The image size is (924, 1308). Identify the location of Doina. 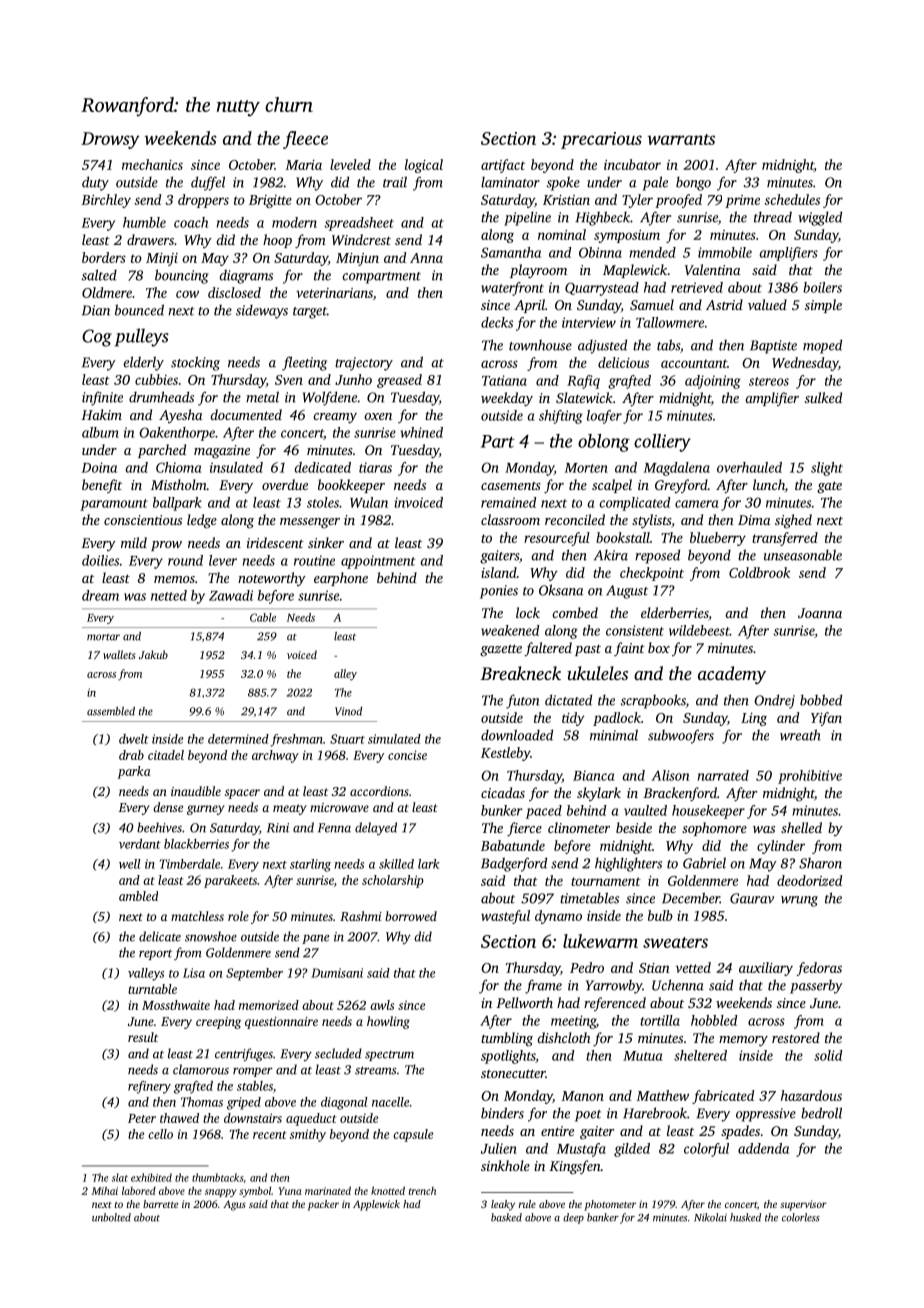
(99, 467).
